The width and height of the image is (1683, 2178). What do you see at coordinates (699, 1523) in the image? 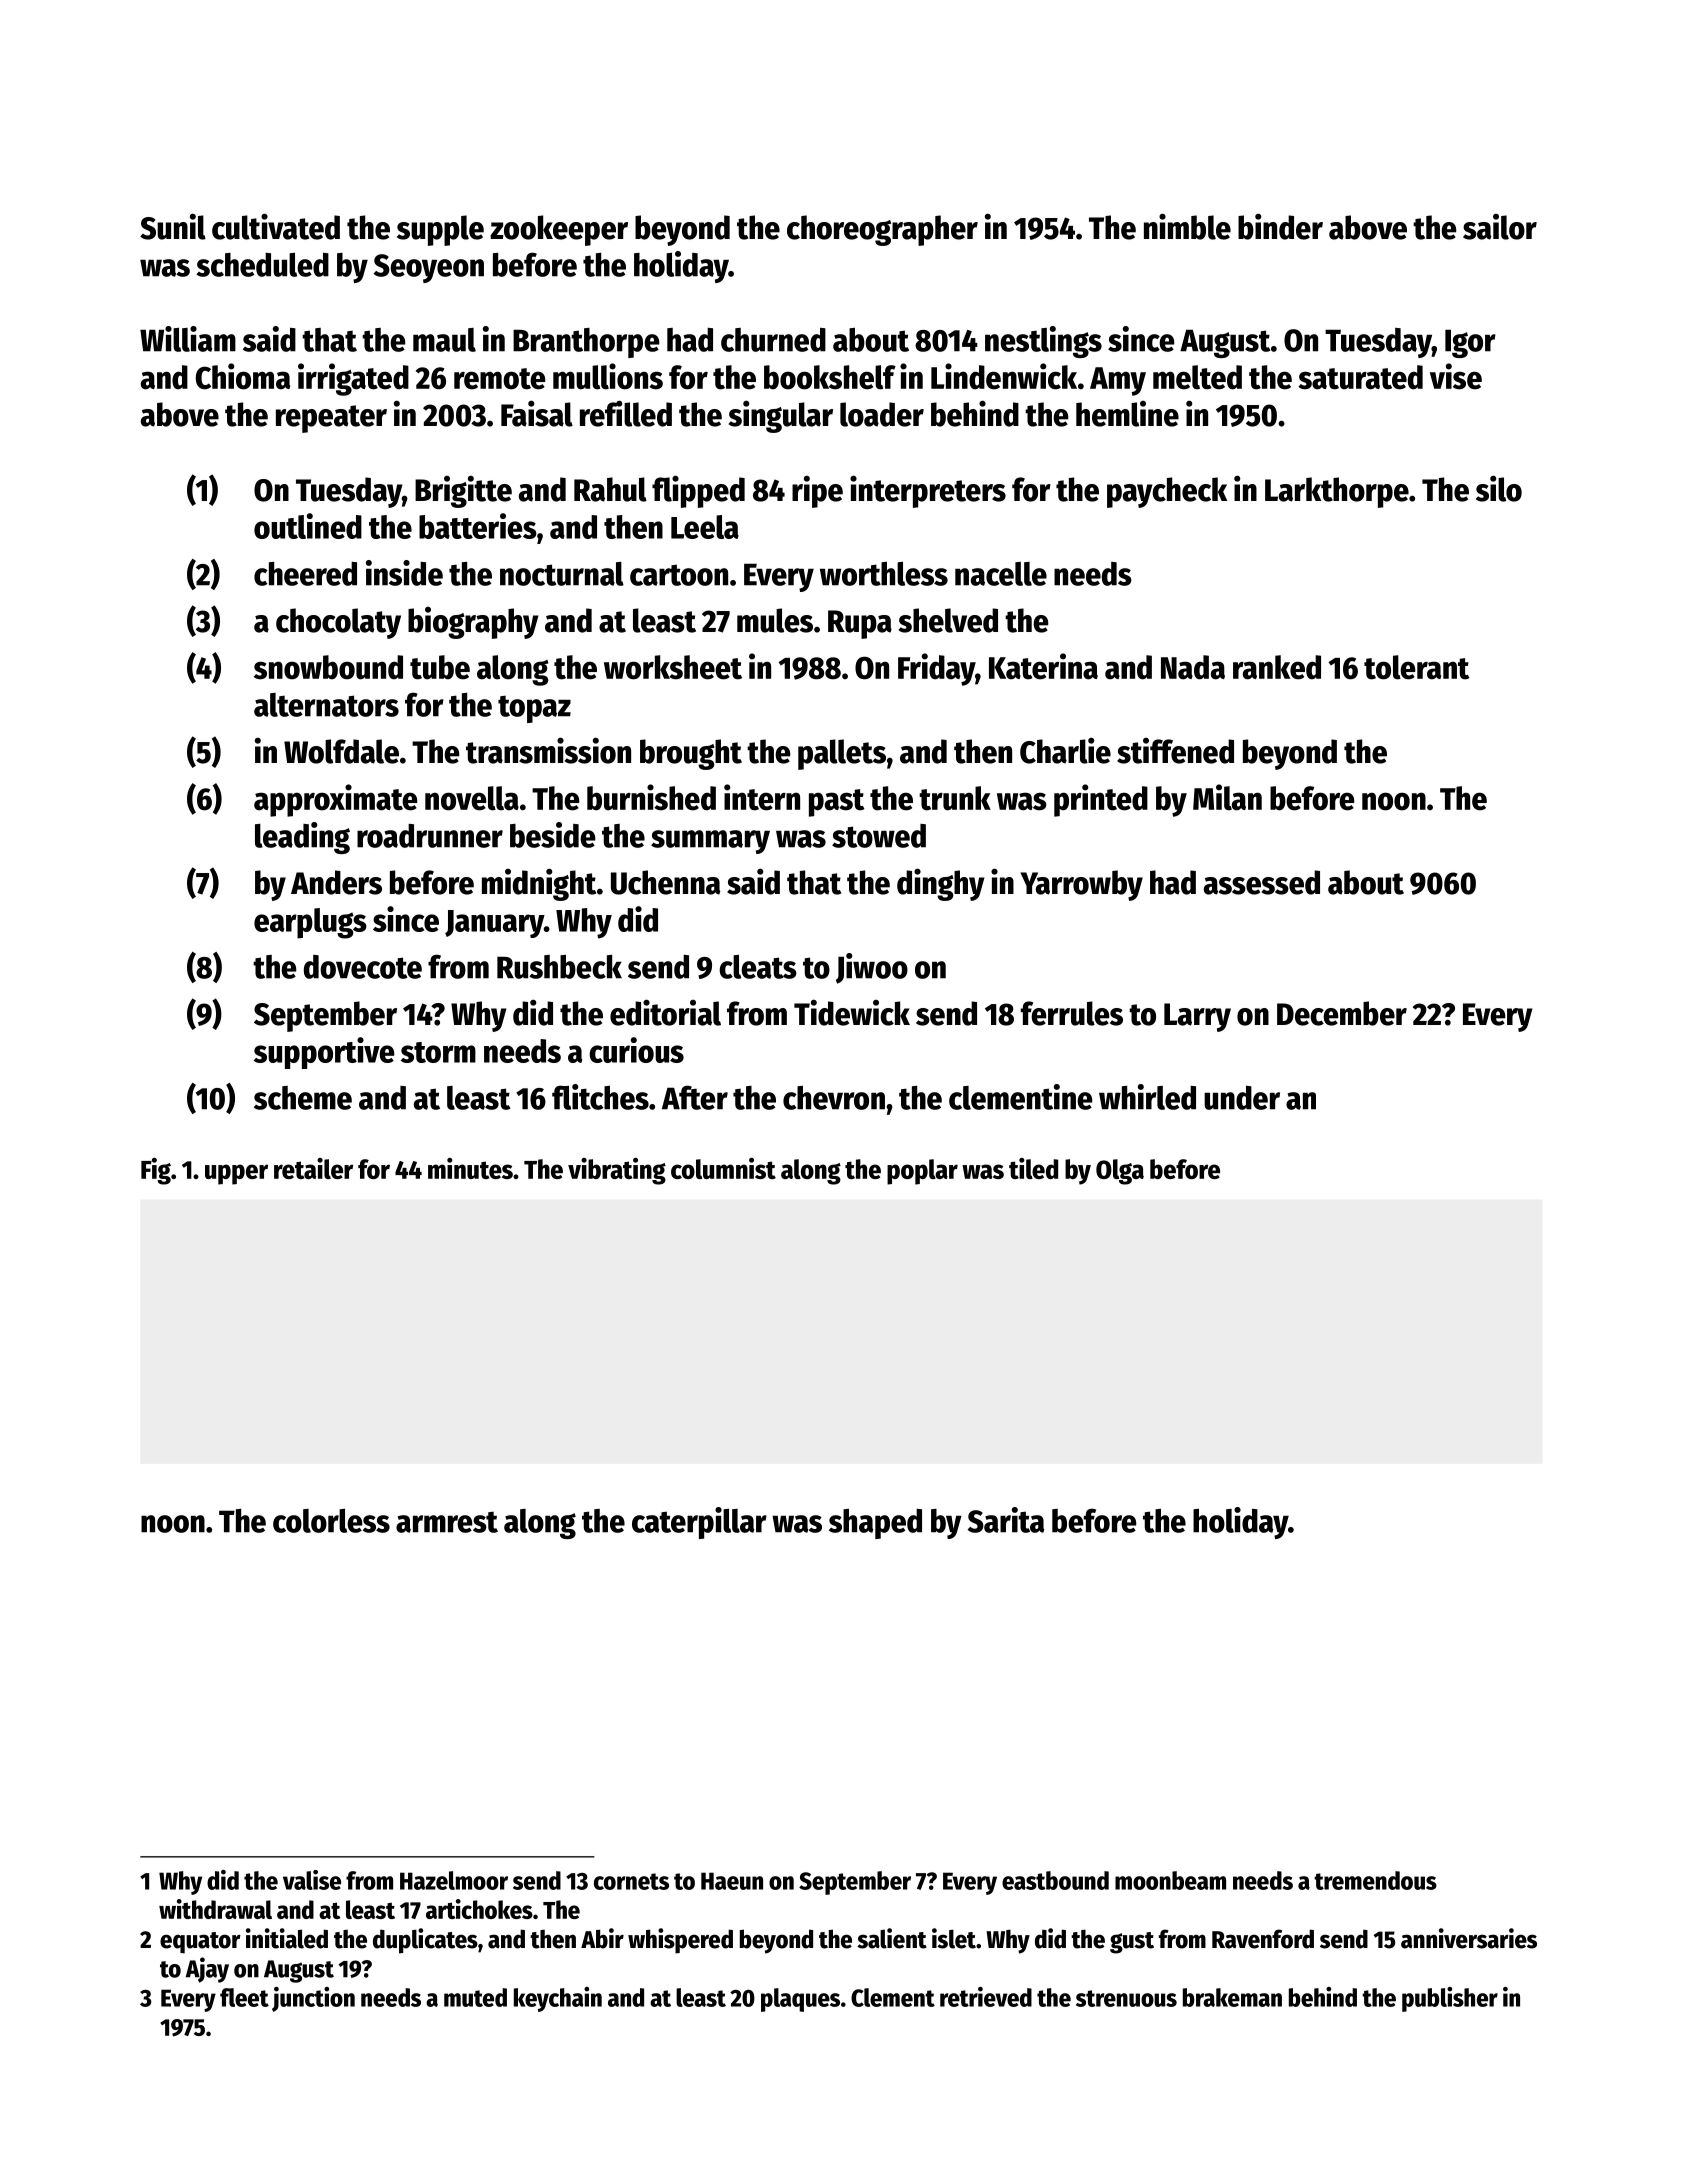
I see `caterpillar` at bounding box center [699, 1523].
